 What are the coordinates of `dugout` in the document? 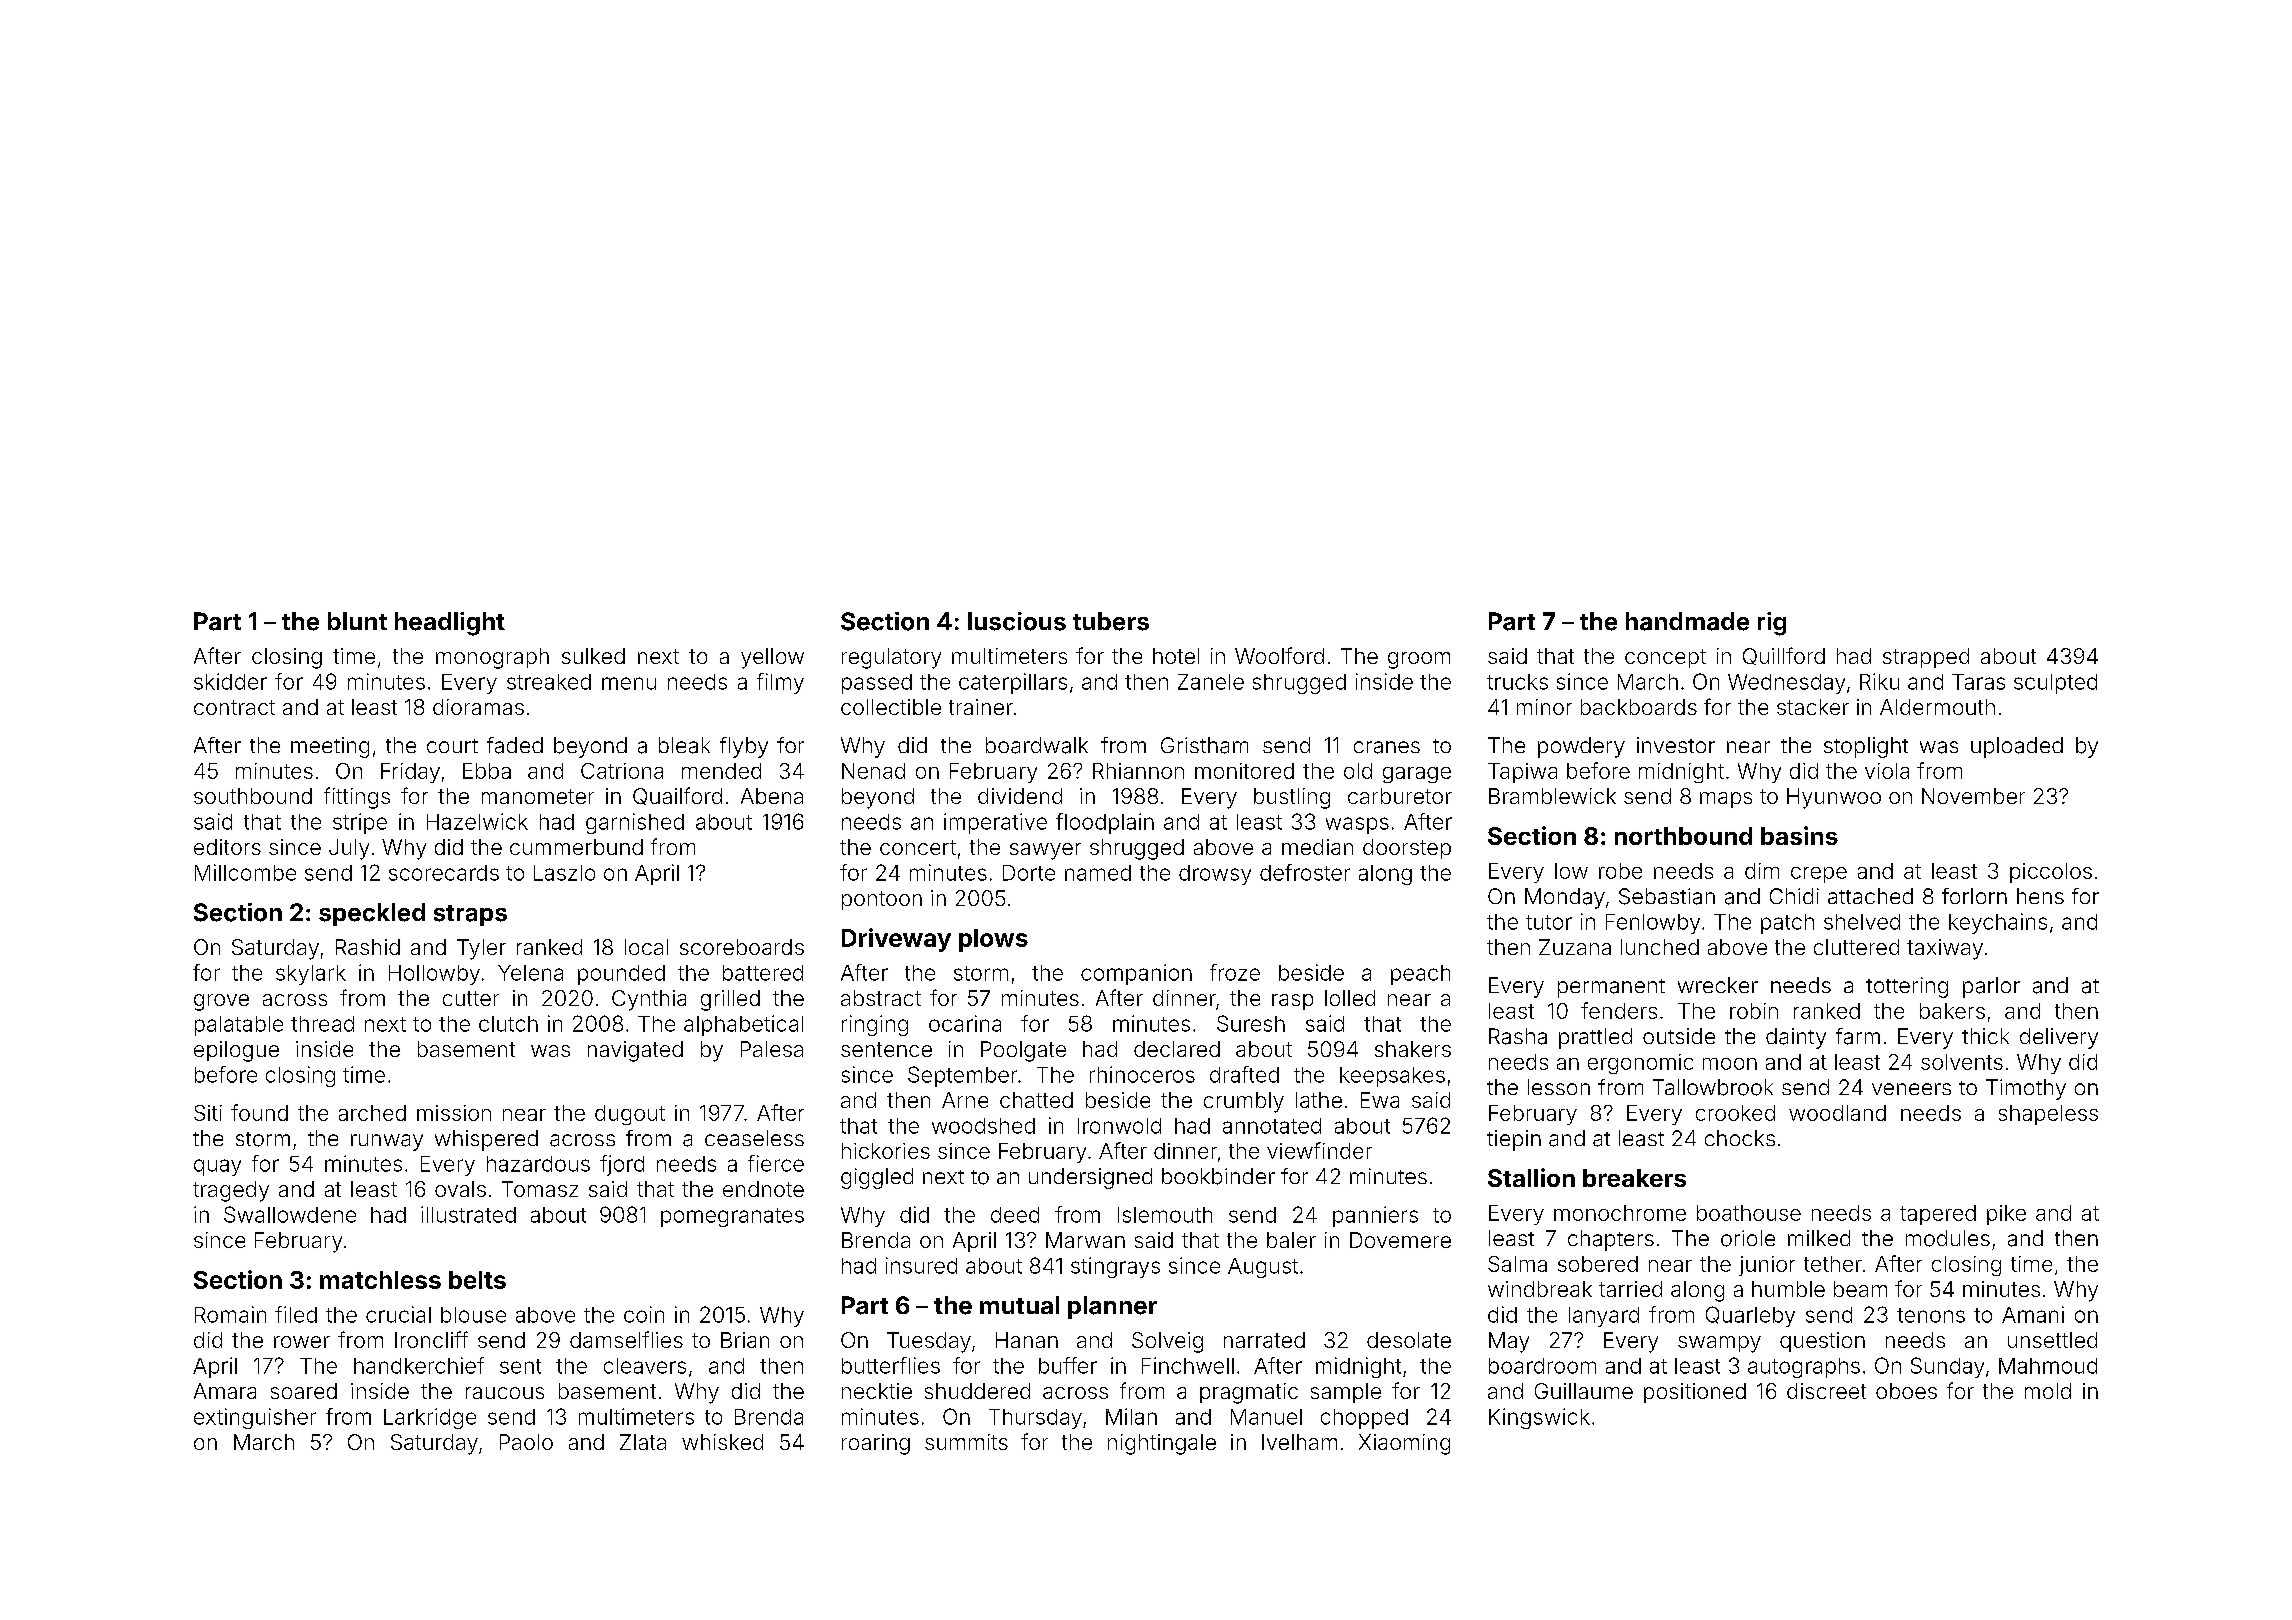 It's located at (630, 1115).
